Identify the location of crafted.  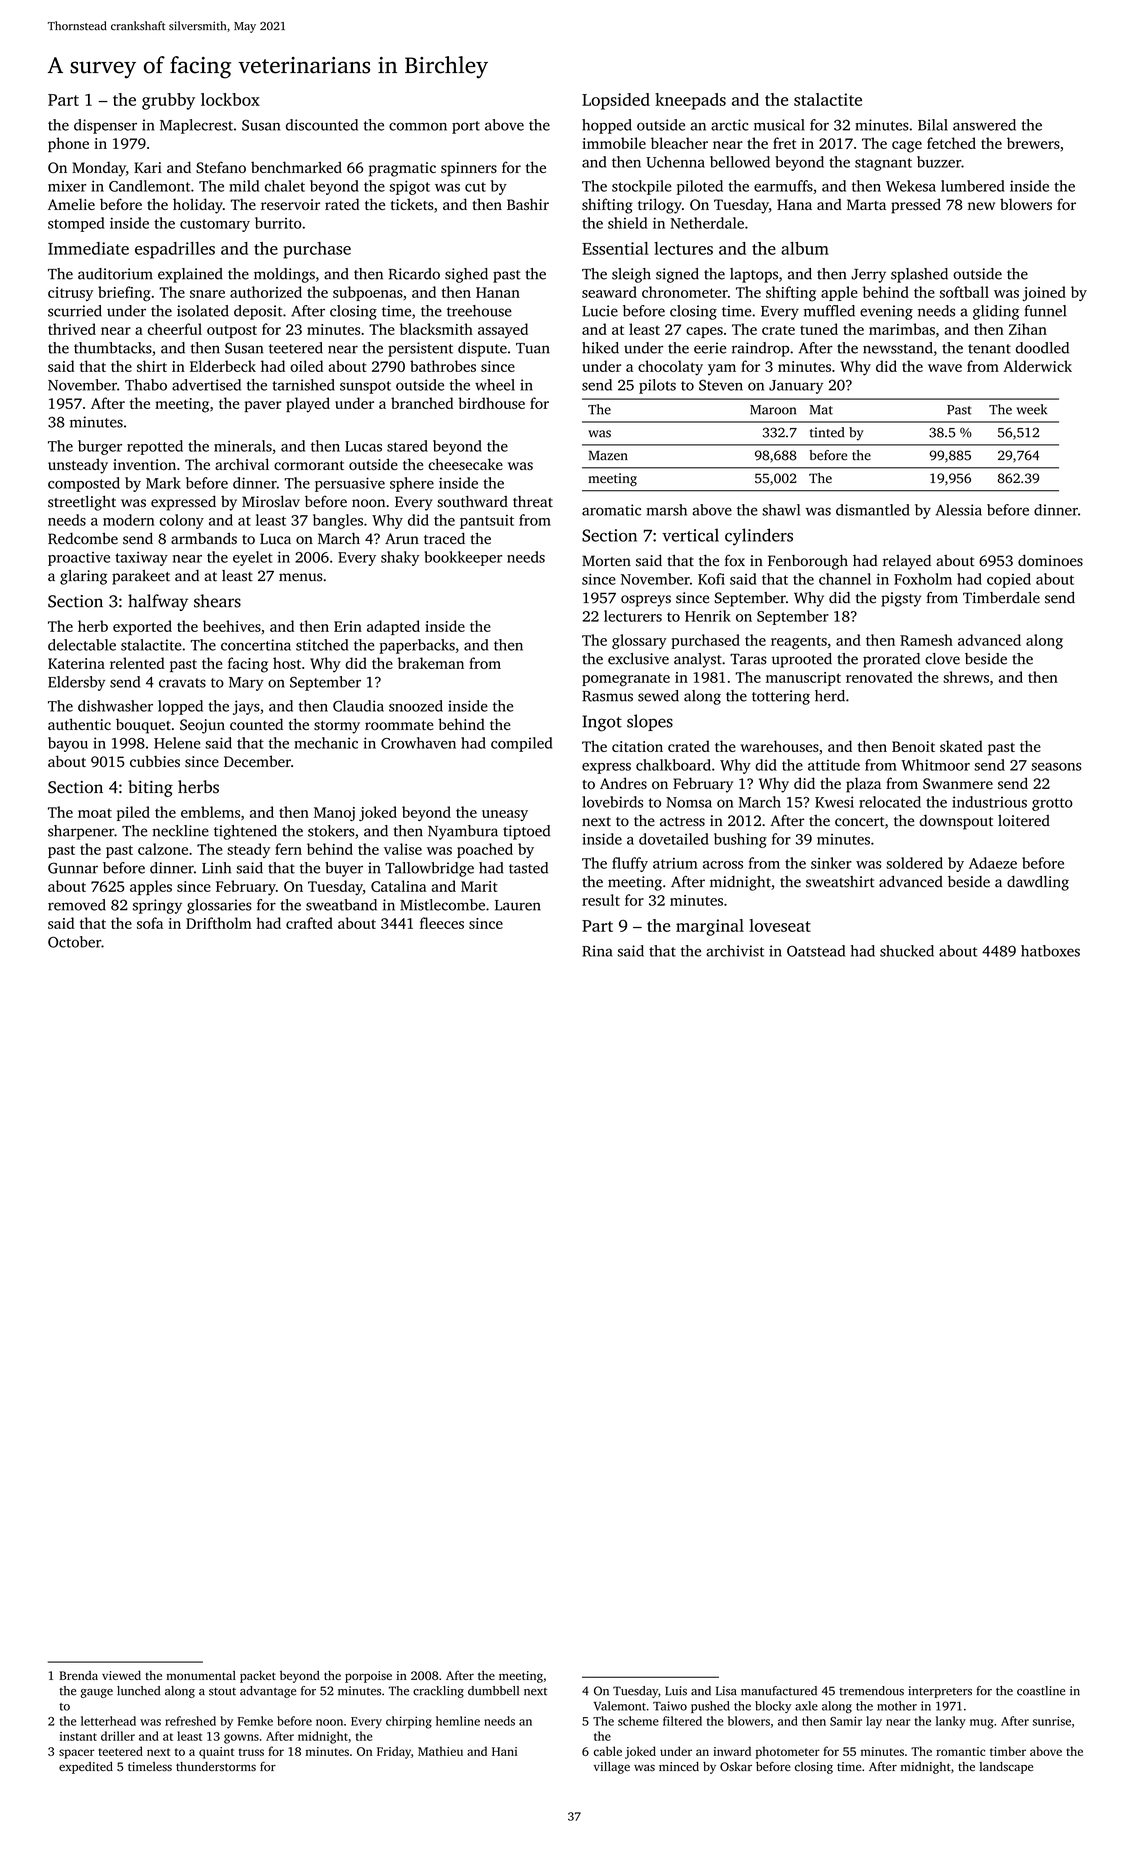
(309, 923).
